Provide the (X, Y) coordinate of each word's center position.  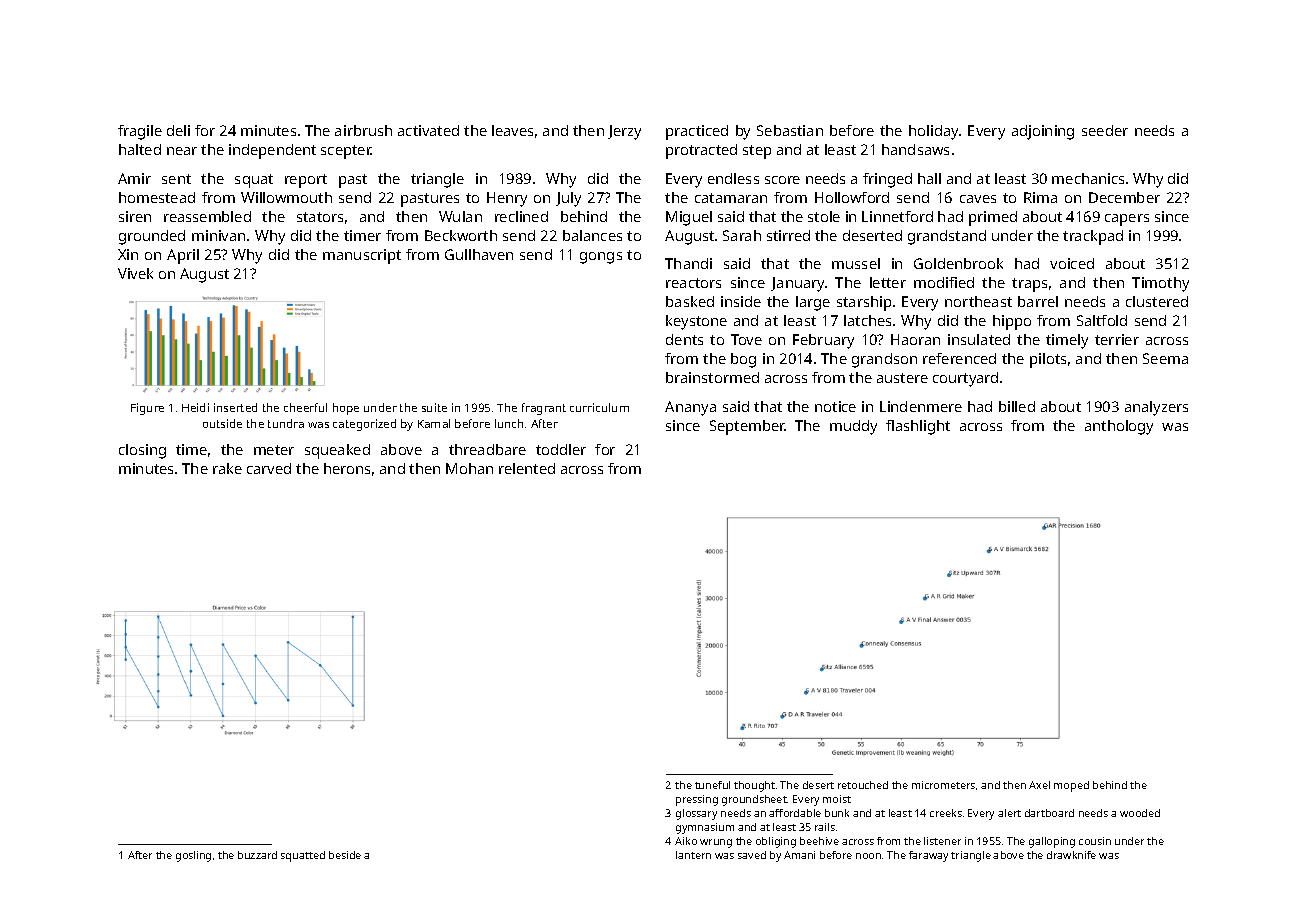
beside (345, 855)
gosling (193, 856)
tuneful (712, 785)
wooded (1140, 813)
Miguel (689, 218)
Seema (1165, 358)
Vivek (135, 273)
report (306, 181)
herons (347, 468)
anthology (1119, 427)
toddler (561, 449)
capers (1127, 220)
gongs (601, 258)
